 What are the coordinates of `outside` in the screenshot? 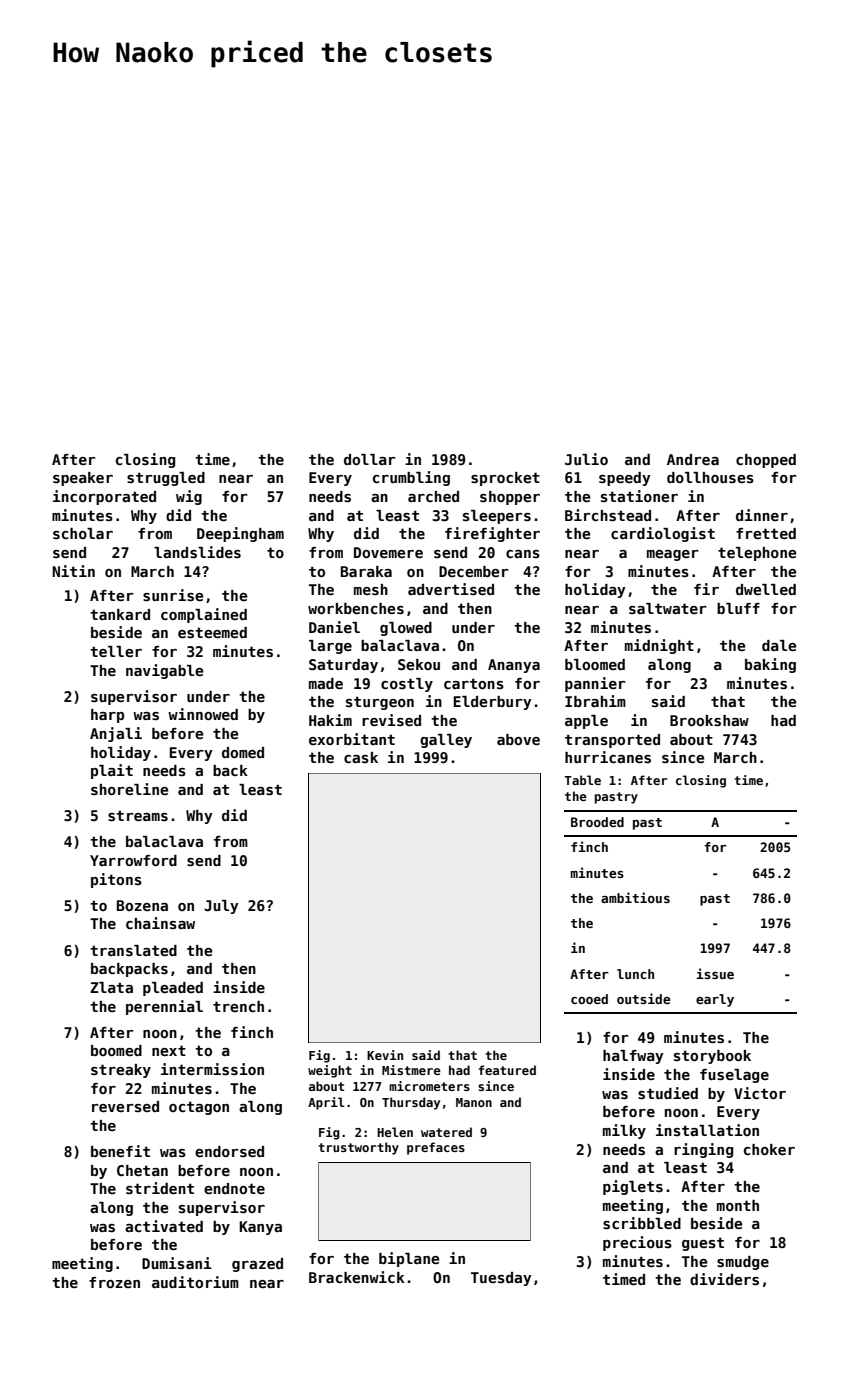 It's located at (644, 998).
